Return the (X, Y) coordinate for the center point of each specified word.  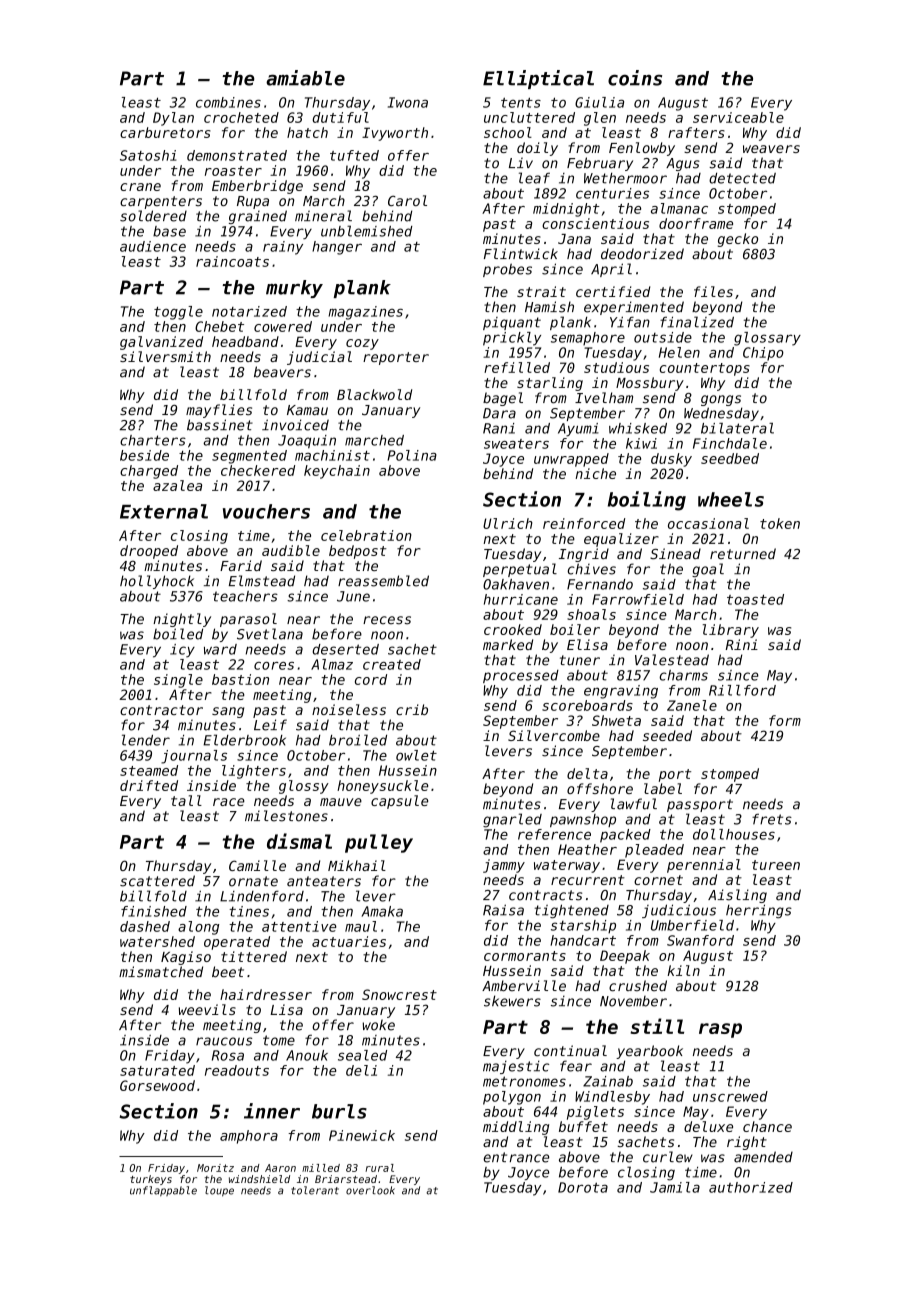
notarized (249, 311)
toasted (755, 599)
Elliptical (538, 79)
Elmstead (262, 581)
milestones (286, 816)
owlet (416, 755)
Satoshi (148, 155)
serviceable (738, 117)
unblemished (367, 231)
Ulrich (508, 523)
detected (742, 178)
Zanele (692, 705)
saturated (157, 1070)
